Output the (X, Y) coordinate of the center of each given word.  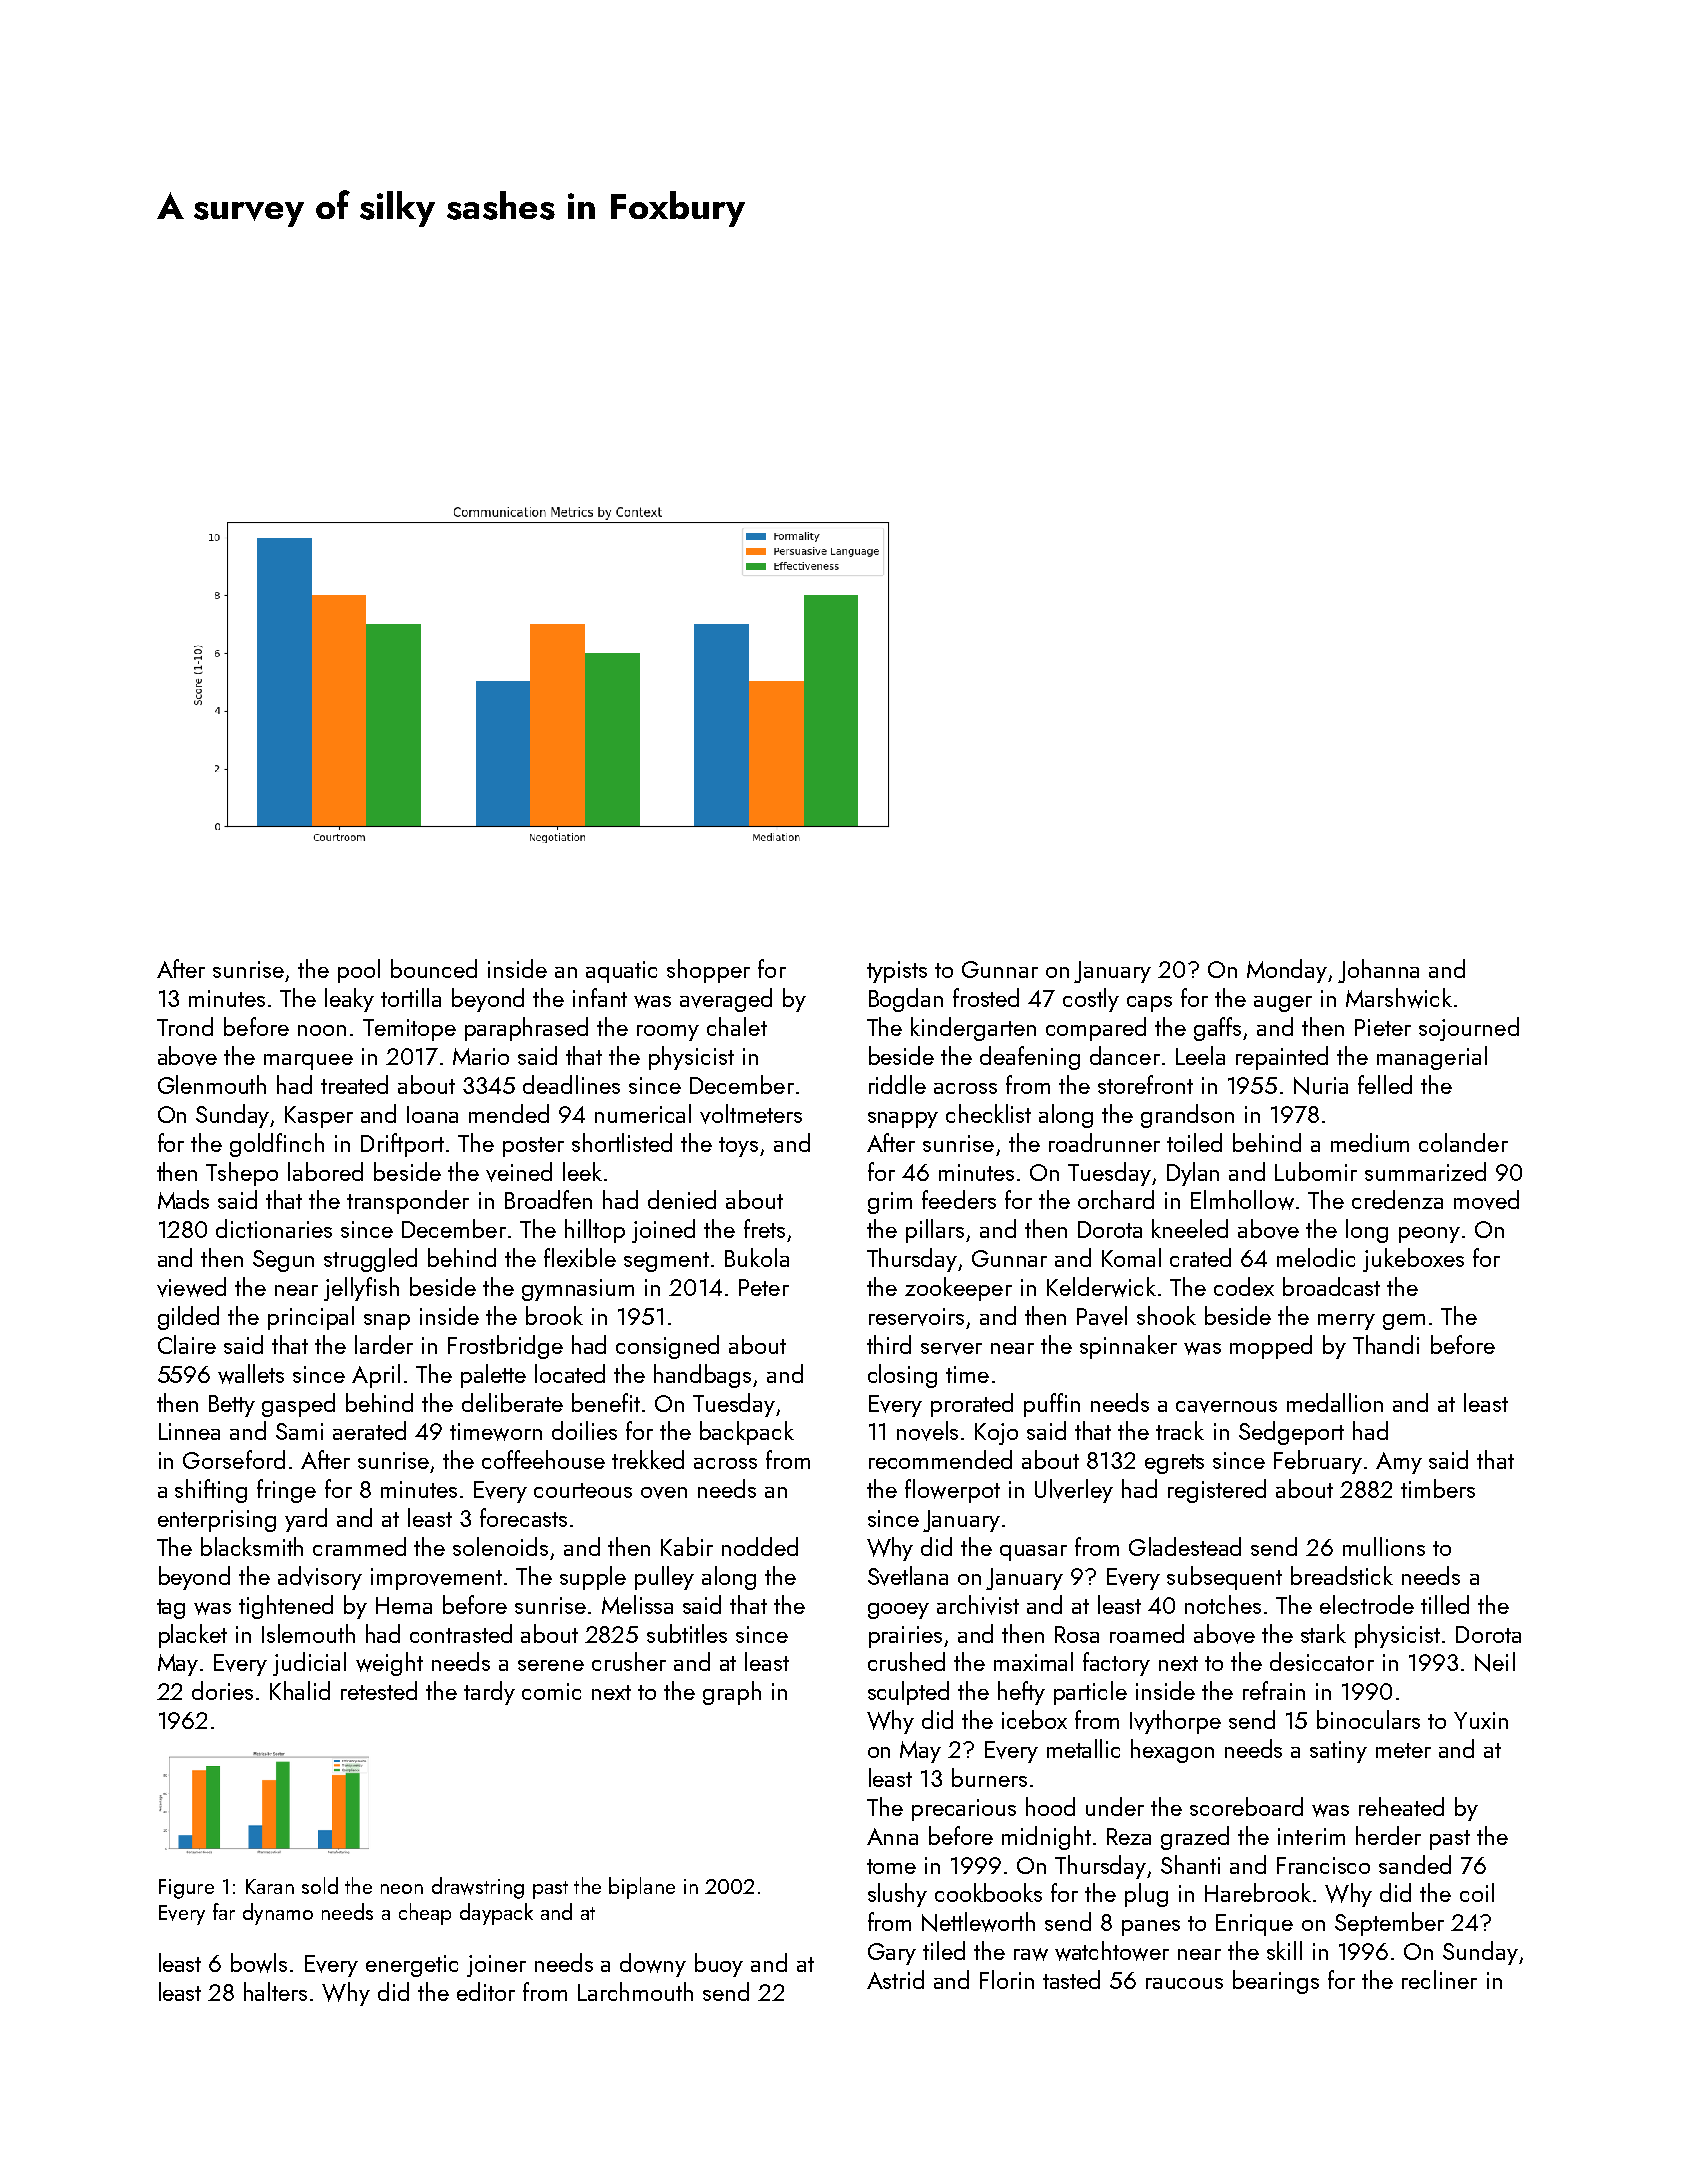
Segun (283, 1261)
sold (320, 1885)
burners (989, 1777)
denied (682, 1199)
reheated (1401, 1806)
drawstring (478, 1888)
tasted (1071, 1979)
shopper (708, 971)
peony (1429, 1235)
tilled (1445, 1604)
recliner (1439, 1979)
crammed (359, 1546)
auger (1283, 1004)
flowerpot (952, 1491)
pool (359, 971)
